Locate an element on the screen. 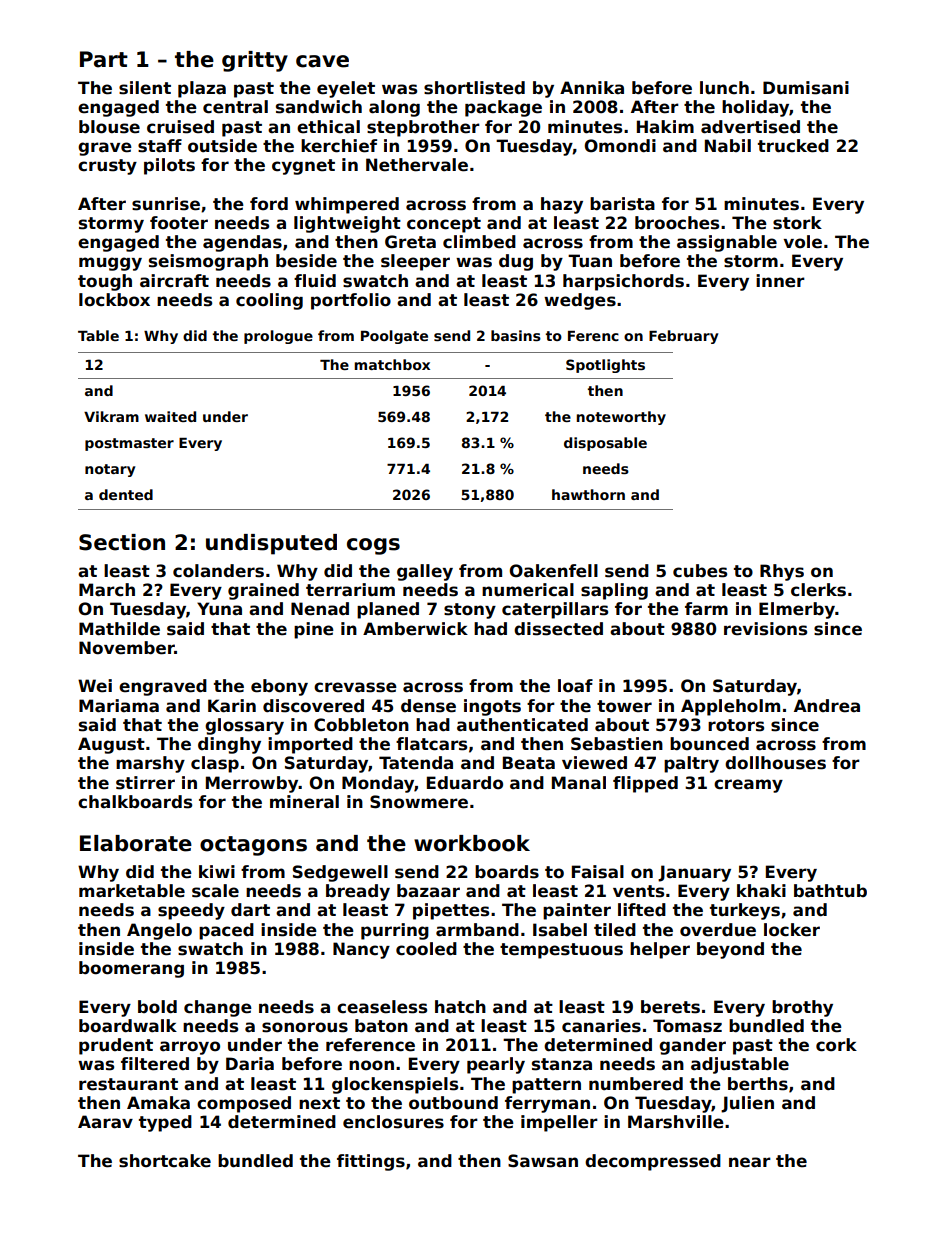  Part is located at coordinates (104, 59).
